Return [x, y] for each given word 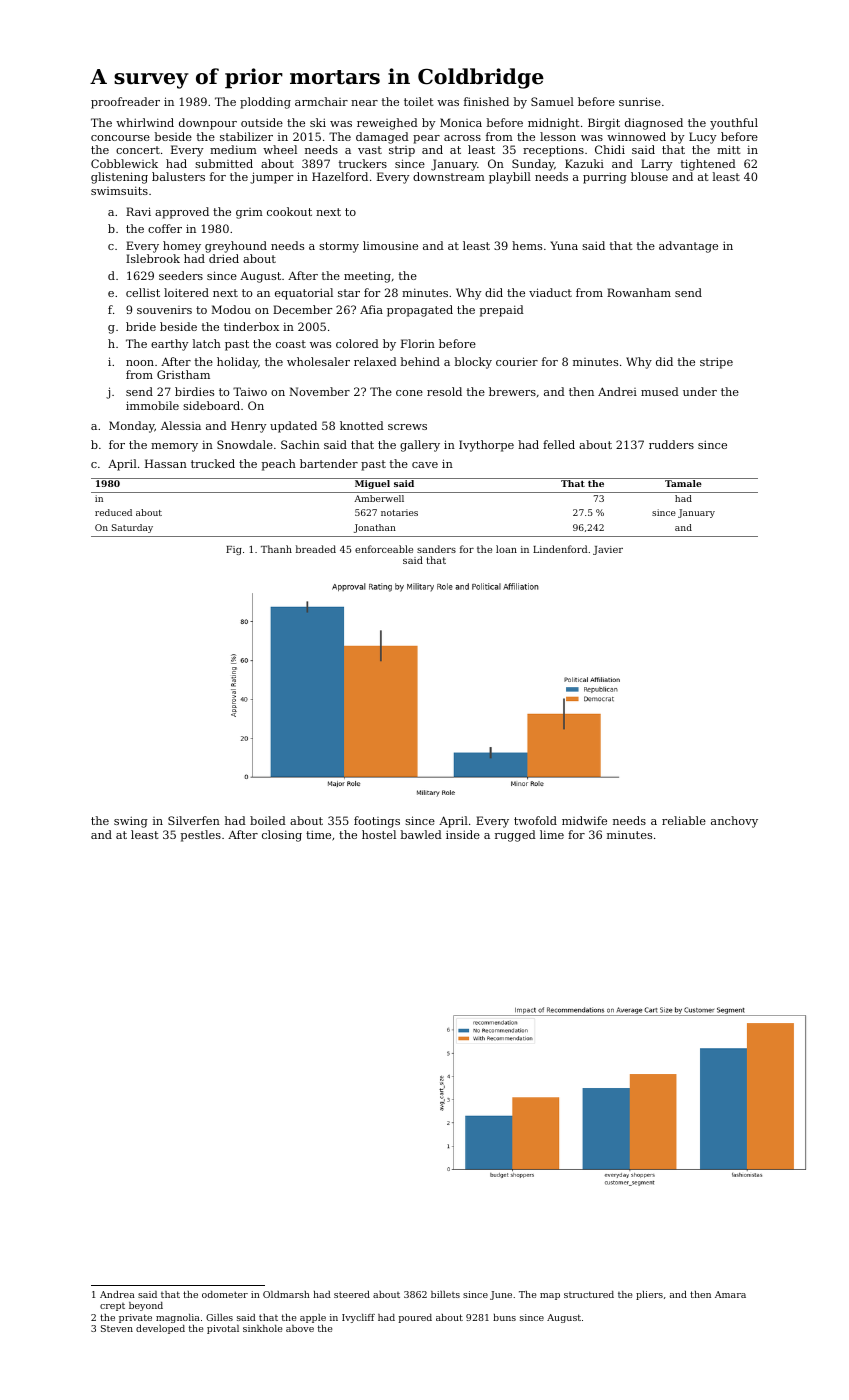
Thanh [276, 549]
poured [415, 1318]
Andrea [117, 1294]
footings [377, 822]
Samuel [552, 101]
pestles [201, 836]
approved [182, 213]
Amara [730, 1294]
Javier [608, 550]
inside [463, 834]
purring [605, 178]
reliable [684, 820]
